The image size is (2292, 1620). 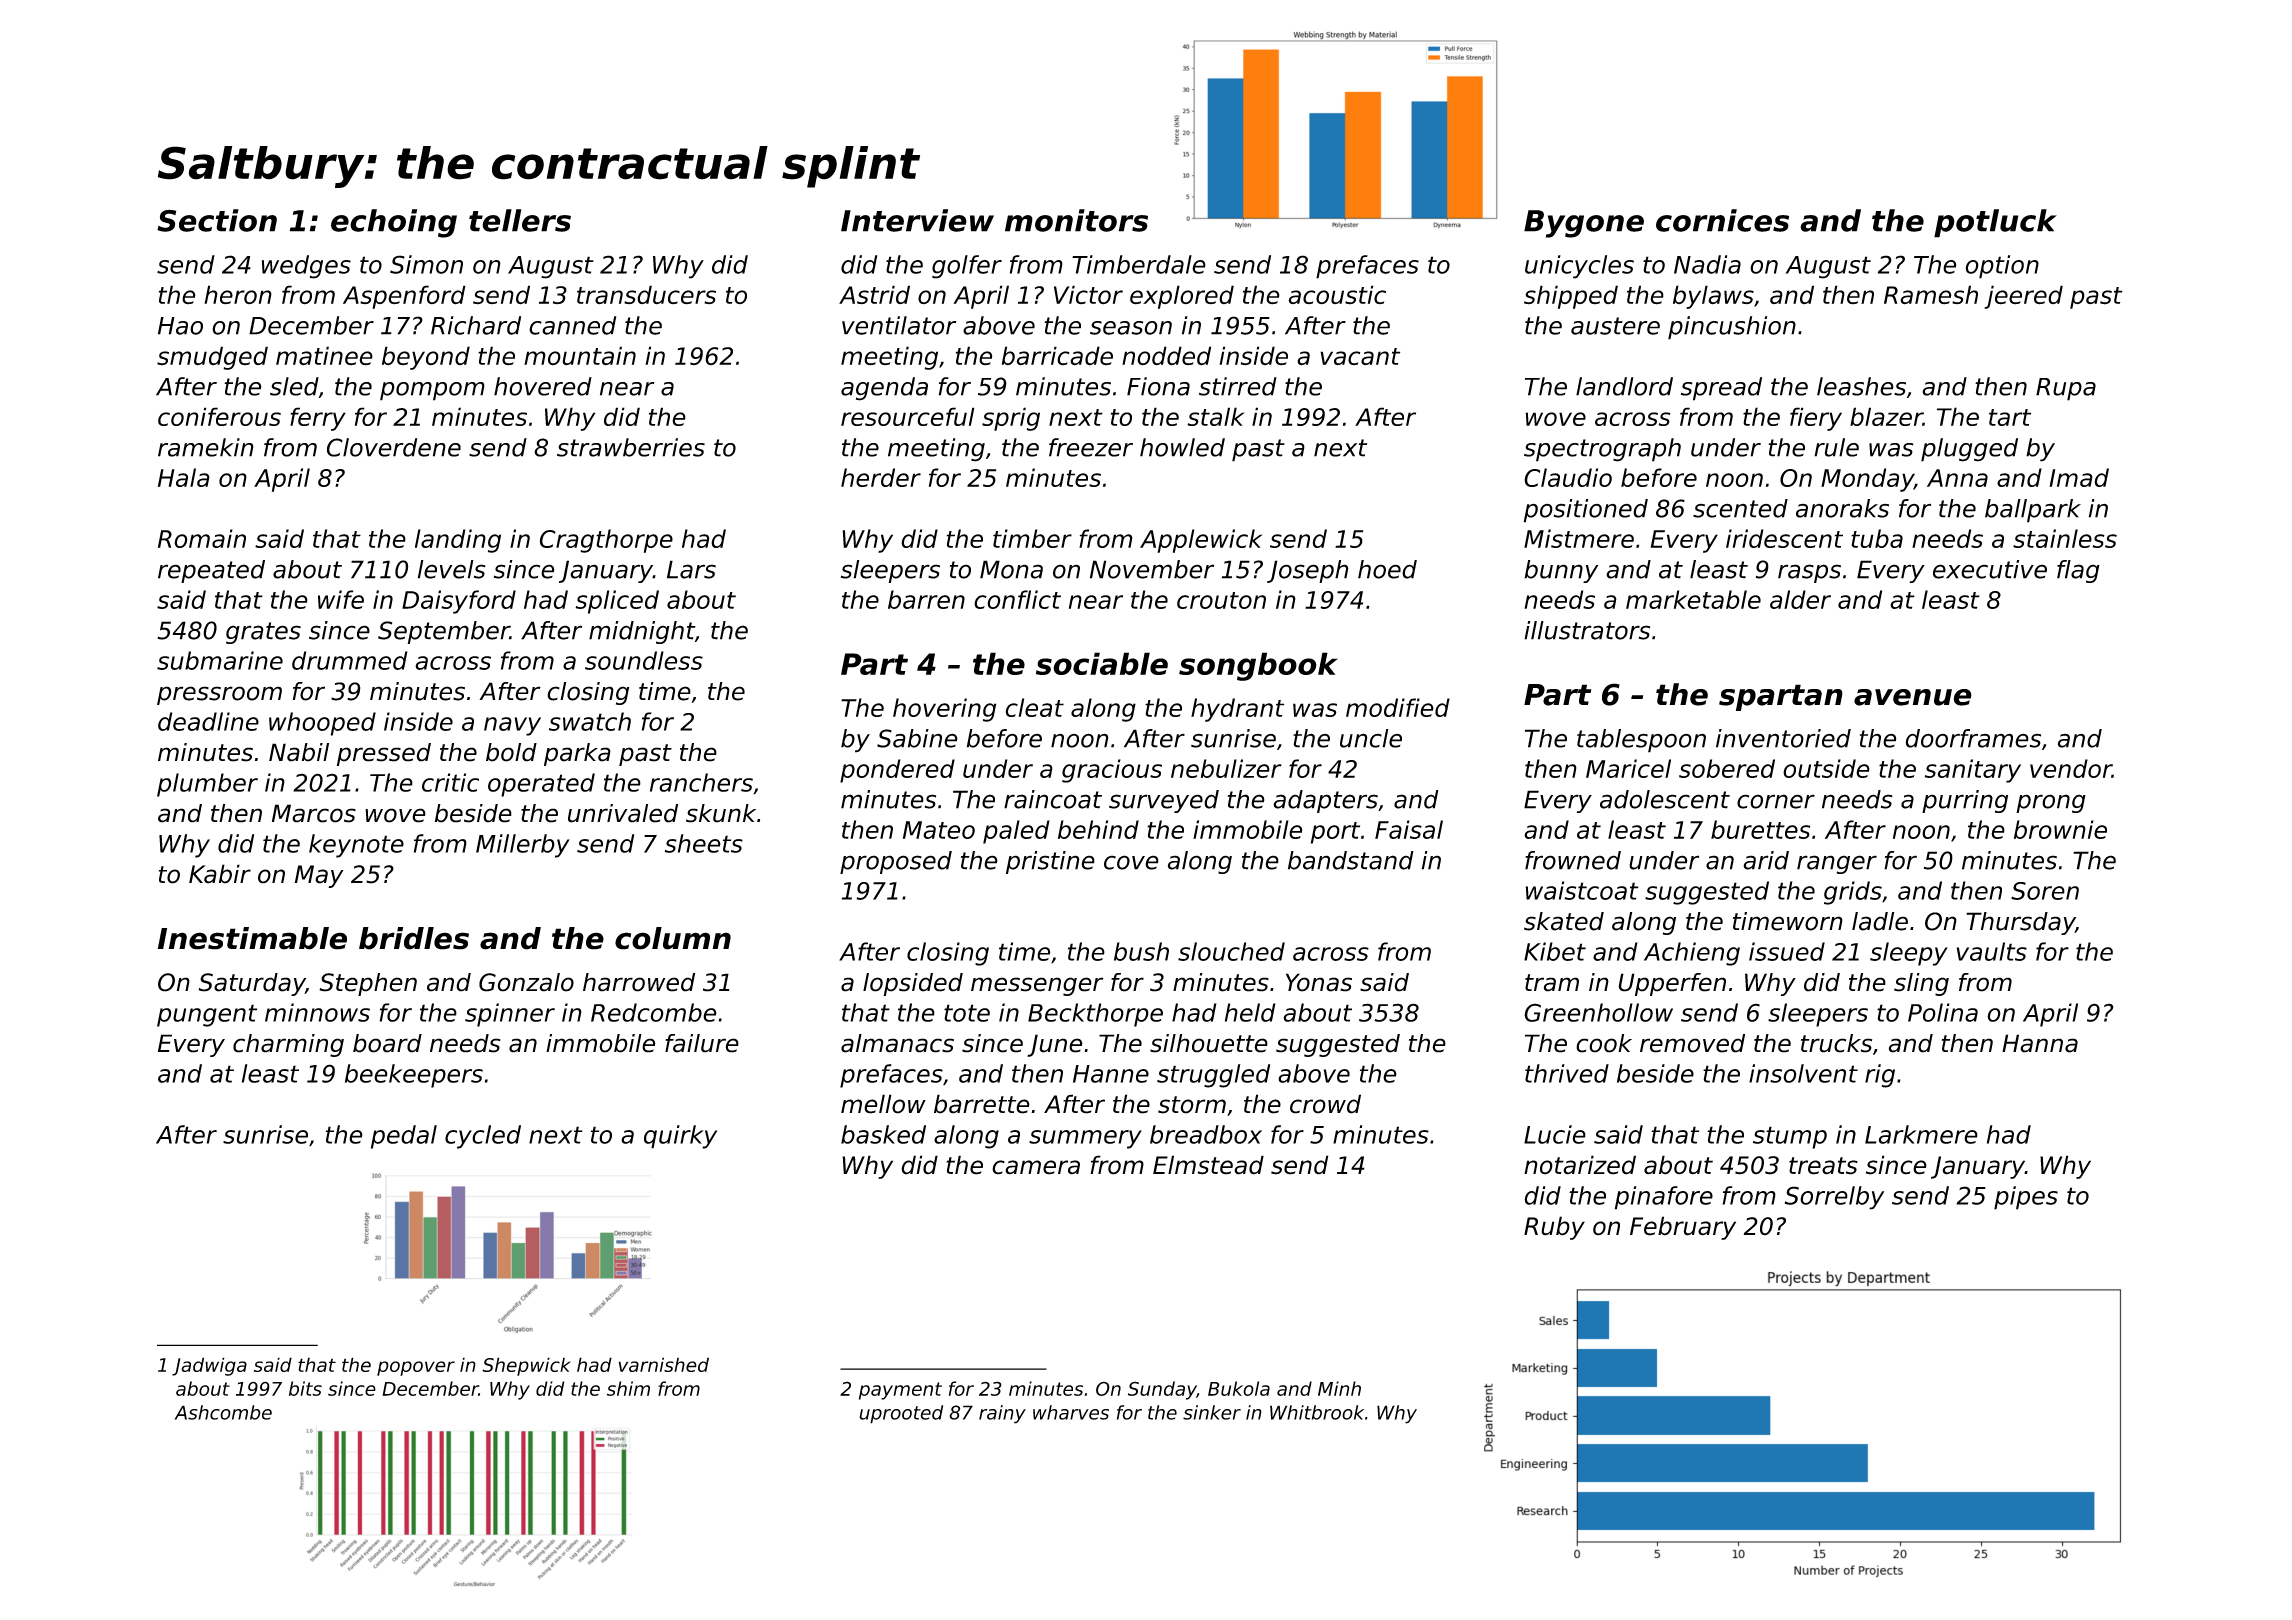 I want to click on Jadwiga, so click(x=209, y=1366).
